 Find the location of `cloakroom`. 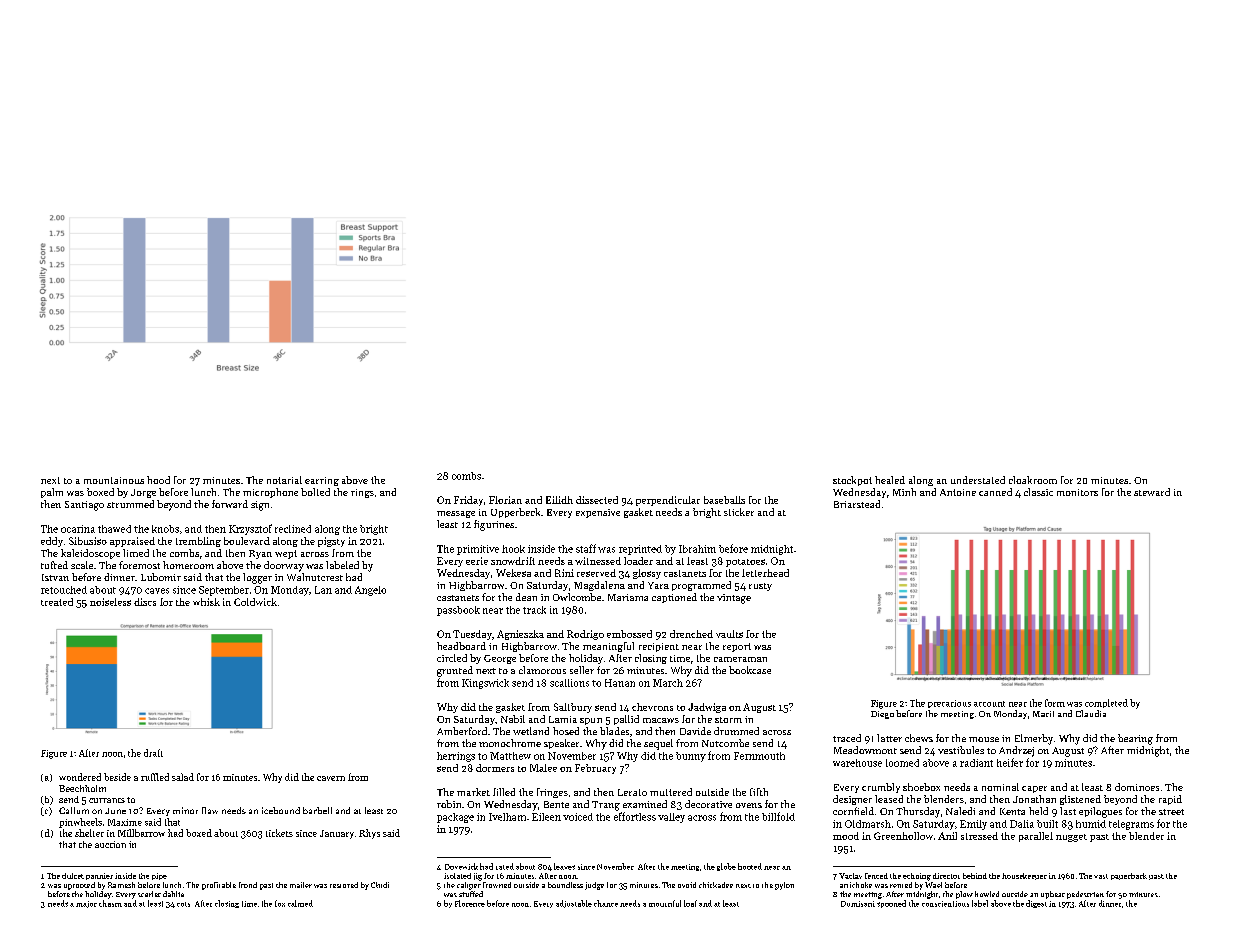

cloakroom is located at coordinates (1033, 480).
